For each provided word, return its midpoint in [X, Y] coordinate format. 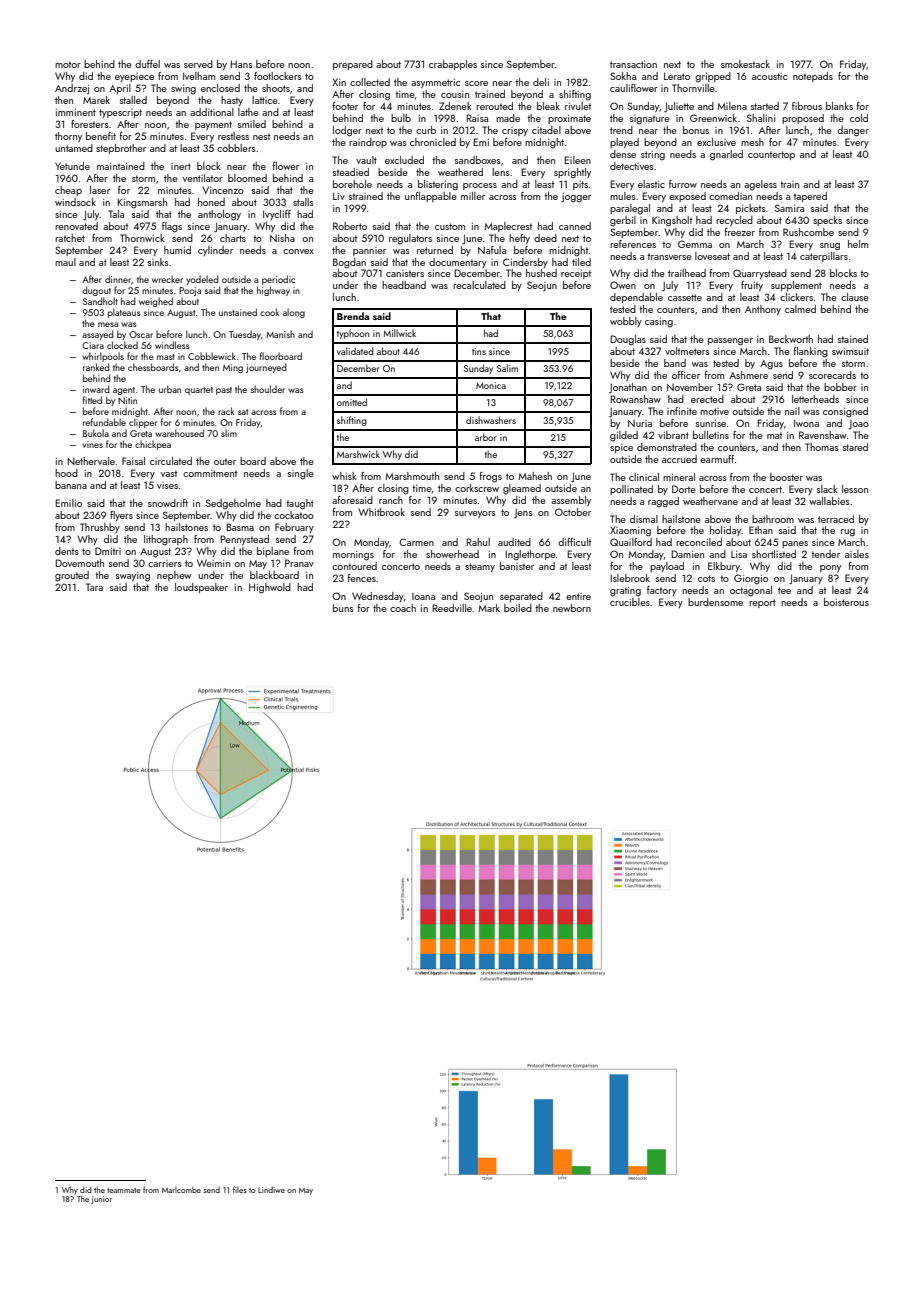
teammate [124, 1190]
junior [101, 1200]
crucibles [630, 602]
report [762, 603]
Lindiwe [271, 1190]
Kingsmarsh [142, 203]
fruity [752, 286]
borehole [352, 184]
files [240, 1189]
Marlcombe [181, 1190]
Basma [240, 527]
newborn [572, 608]
